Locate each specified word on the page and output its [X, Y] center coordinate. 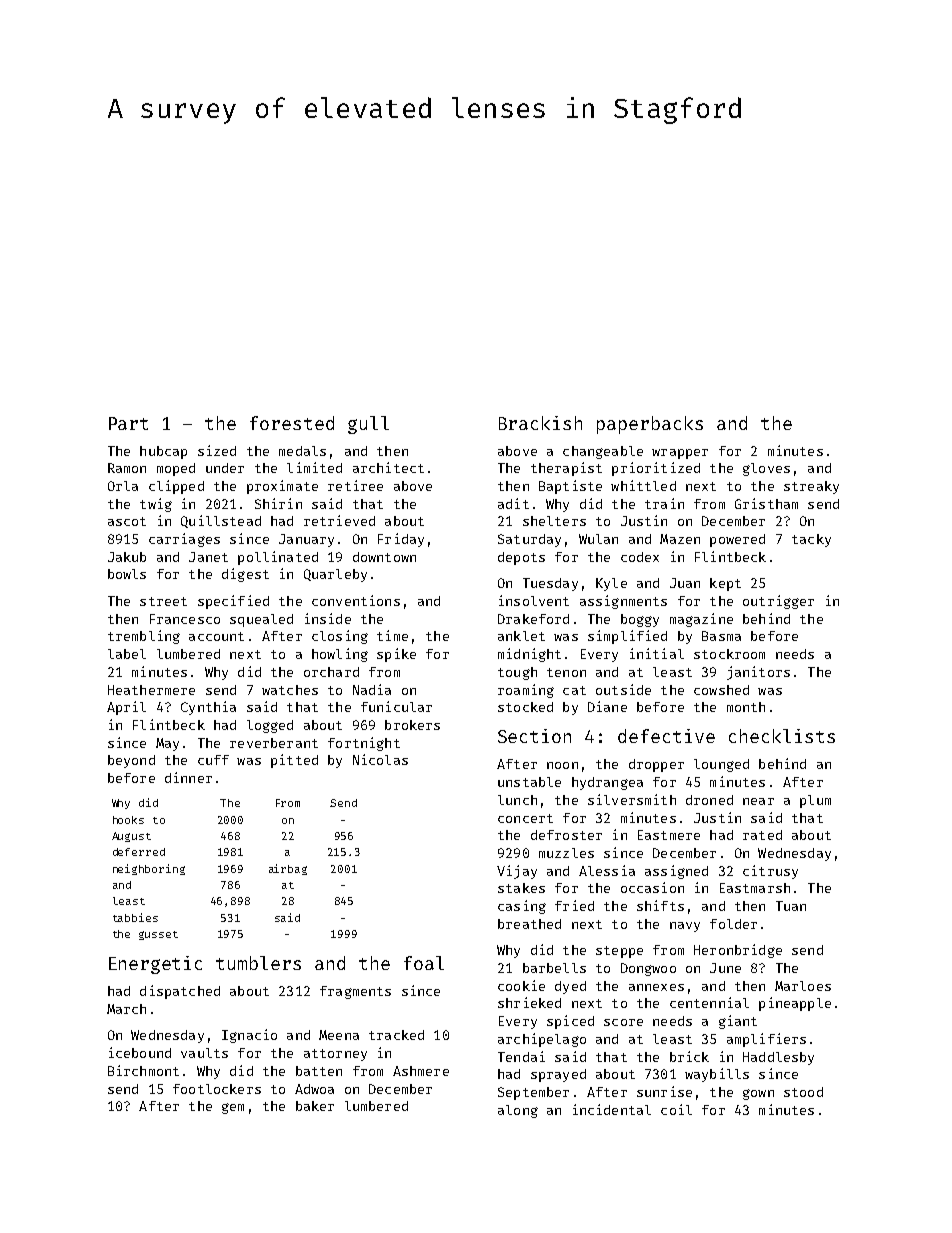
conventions [356, 600]
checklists [782, 736]
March [126, 1009]
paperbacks [650, 425]
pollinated [278, 558]
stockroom [729, 654]
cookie [521, 985]
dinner [188, 777]
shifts [660, 905]
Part [128, 423]
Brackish [540, 423]
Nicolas [380, 759]
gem [233, 1108]
